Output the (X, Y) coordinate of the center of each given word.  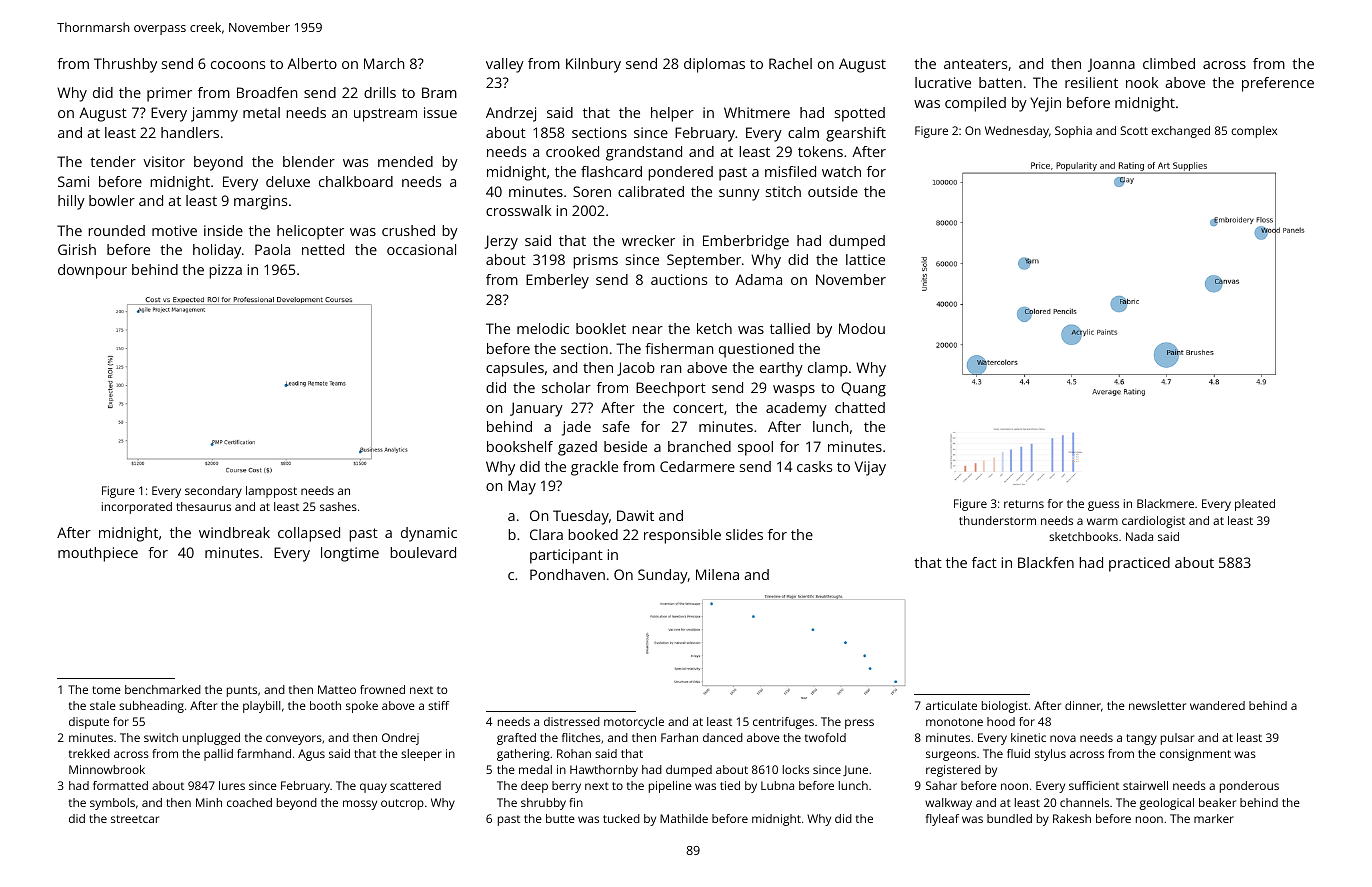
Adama (758, 279)
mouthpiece (98, 554)
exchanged (1180, 132)
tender (113, 161)
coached (249, 802)
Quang (863, 389)
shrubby (543, 804)
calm (803, 132)
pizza (225, 271)
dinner (1083, 705)
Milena (717, 574)
